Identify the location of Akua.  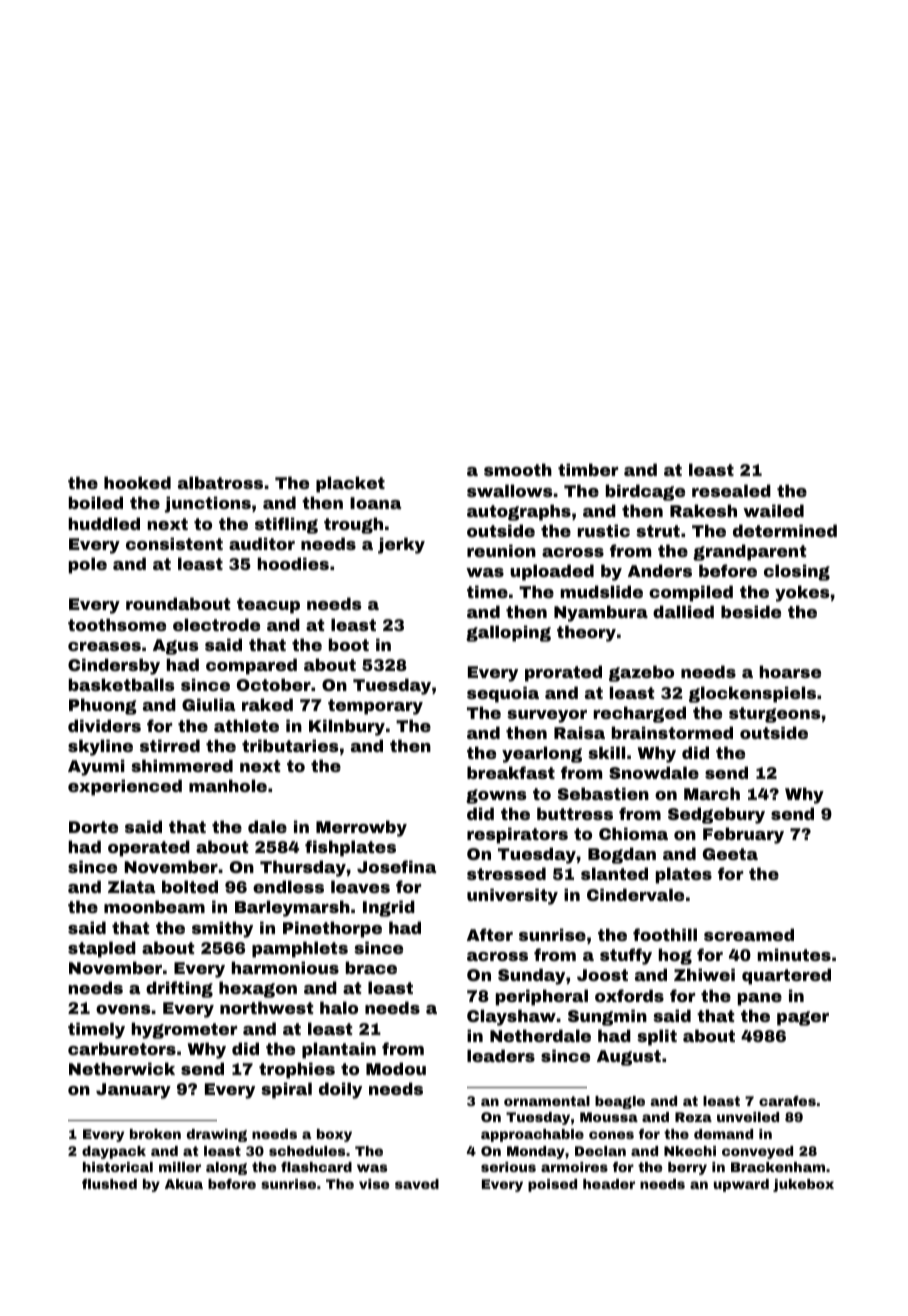
(184, 1184).
